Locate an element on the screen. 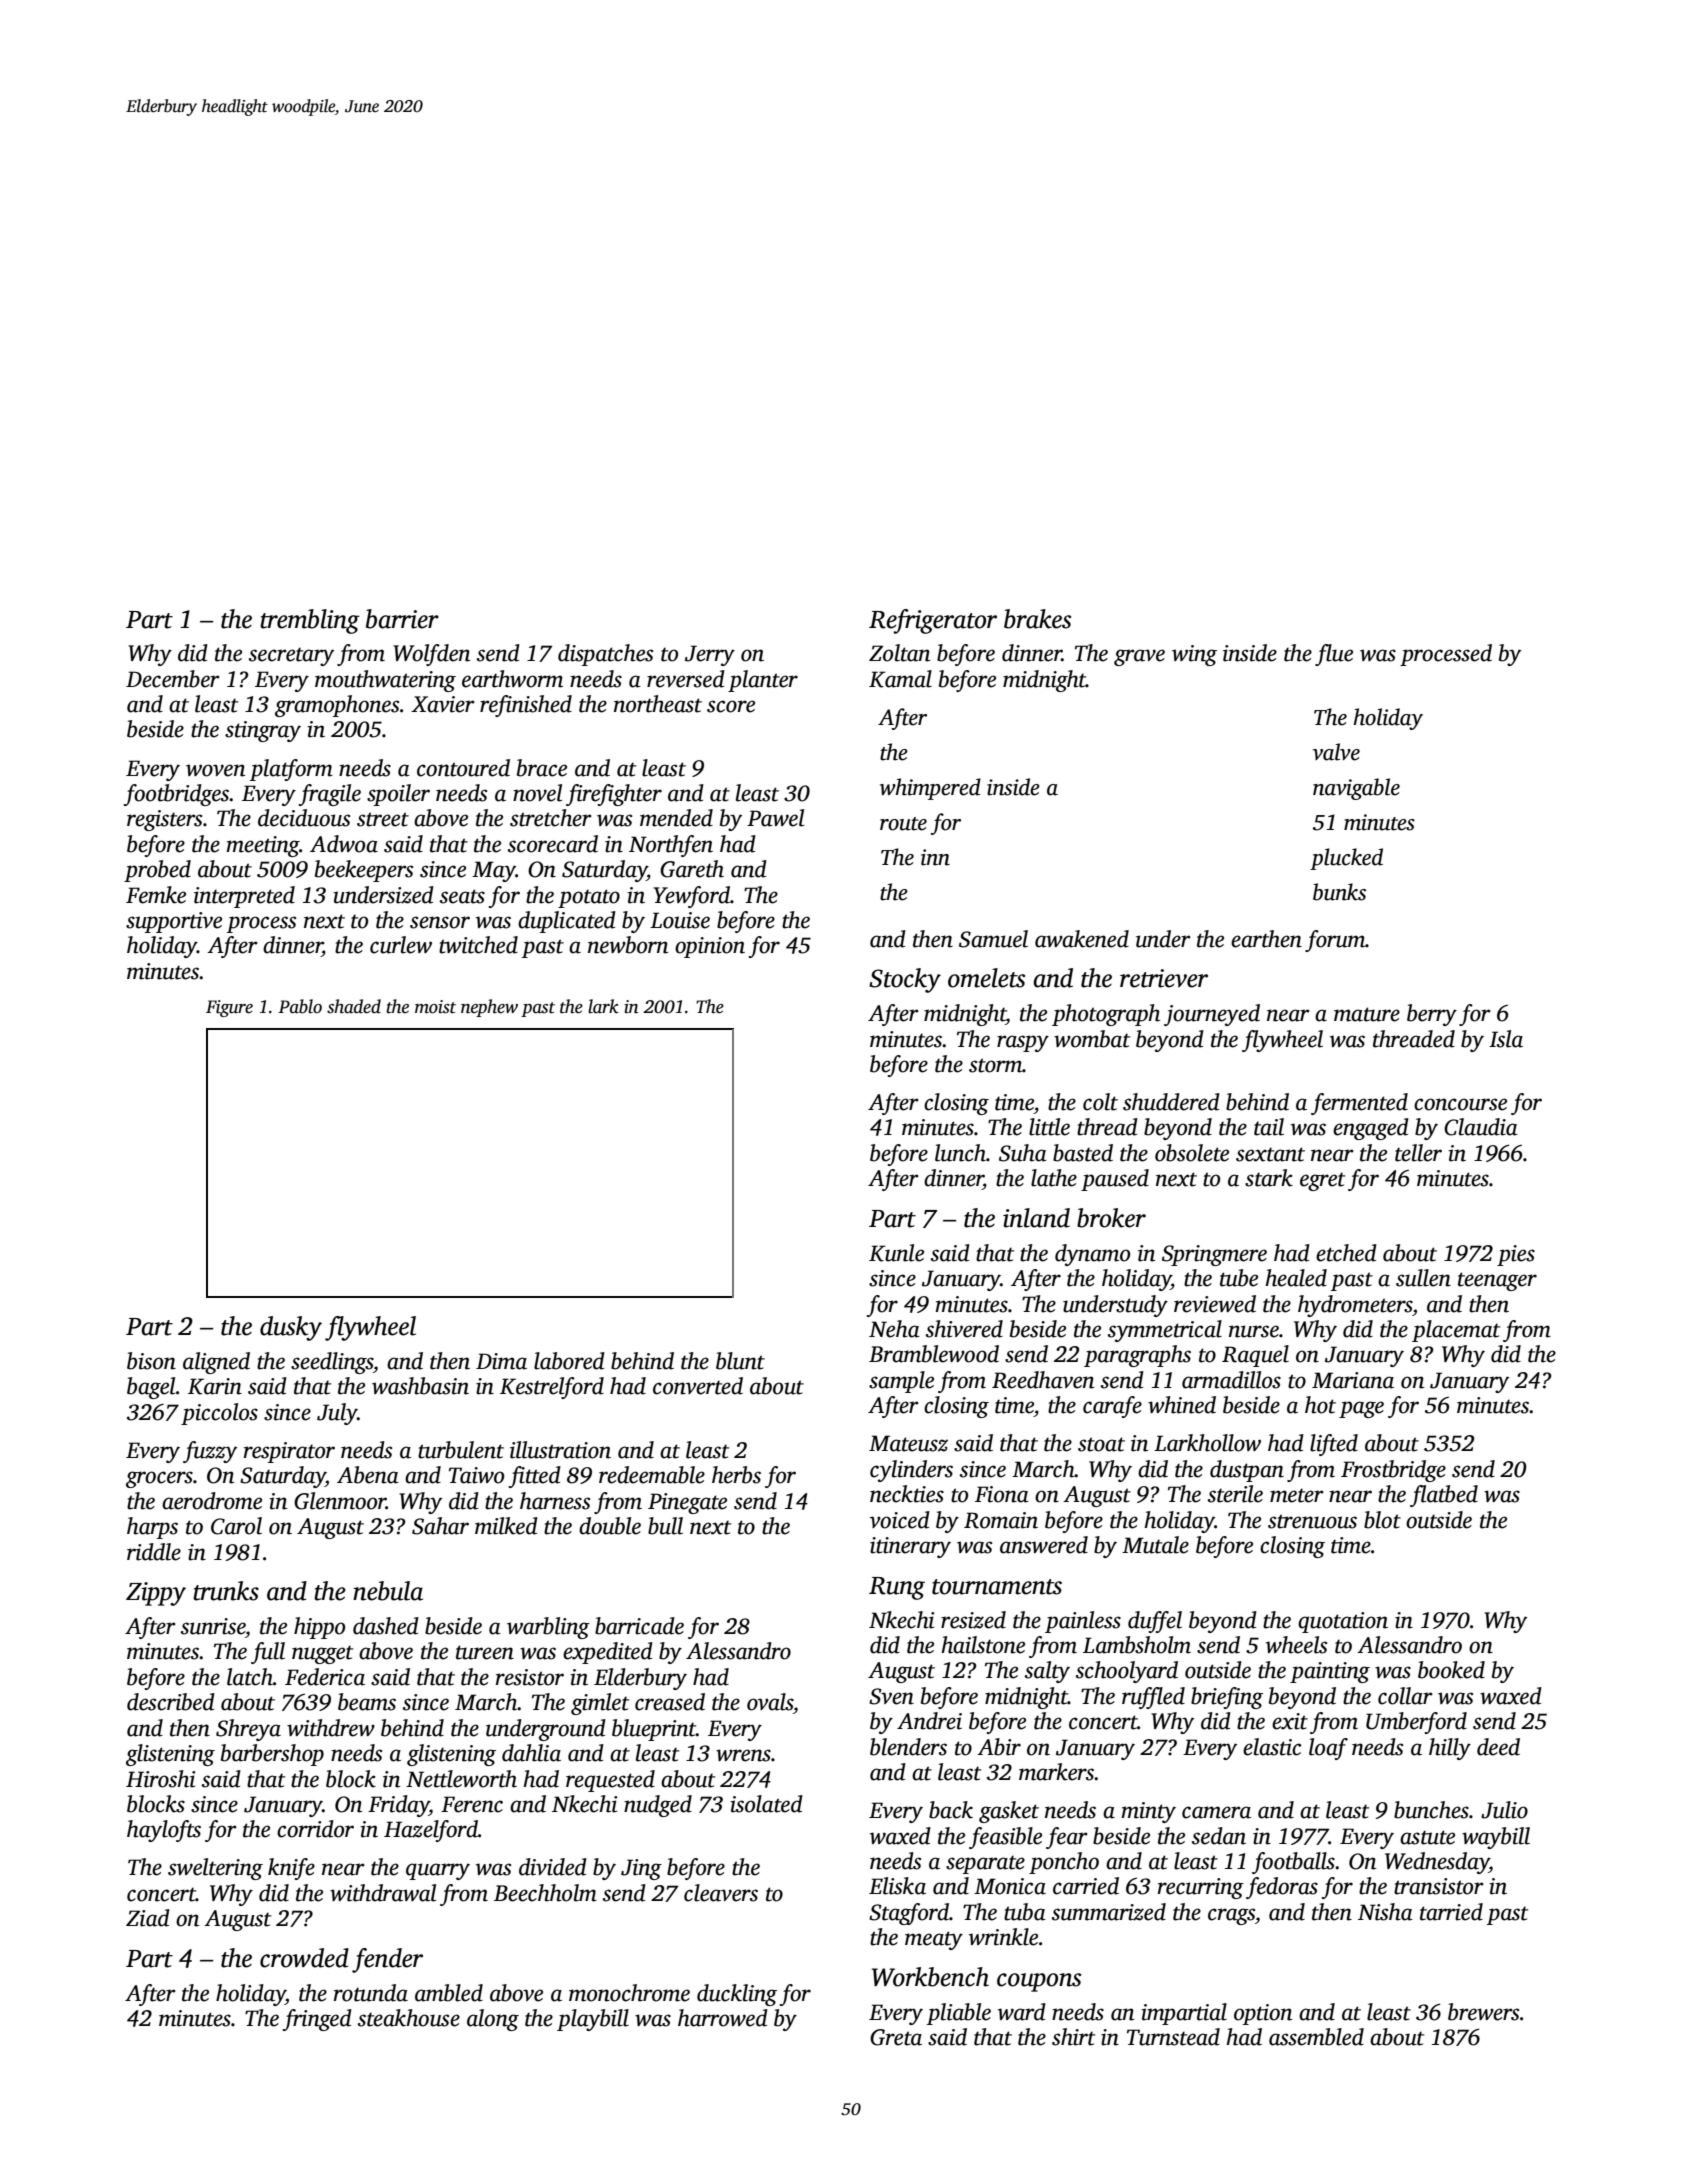  flue is located at coordinates (1334, 655).
